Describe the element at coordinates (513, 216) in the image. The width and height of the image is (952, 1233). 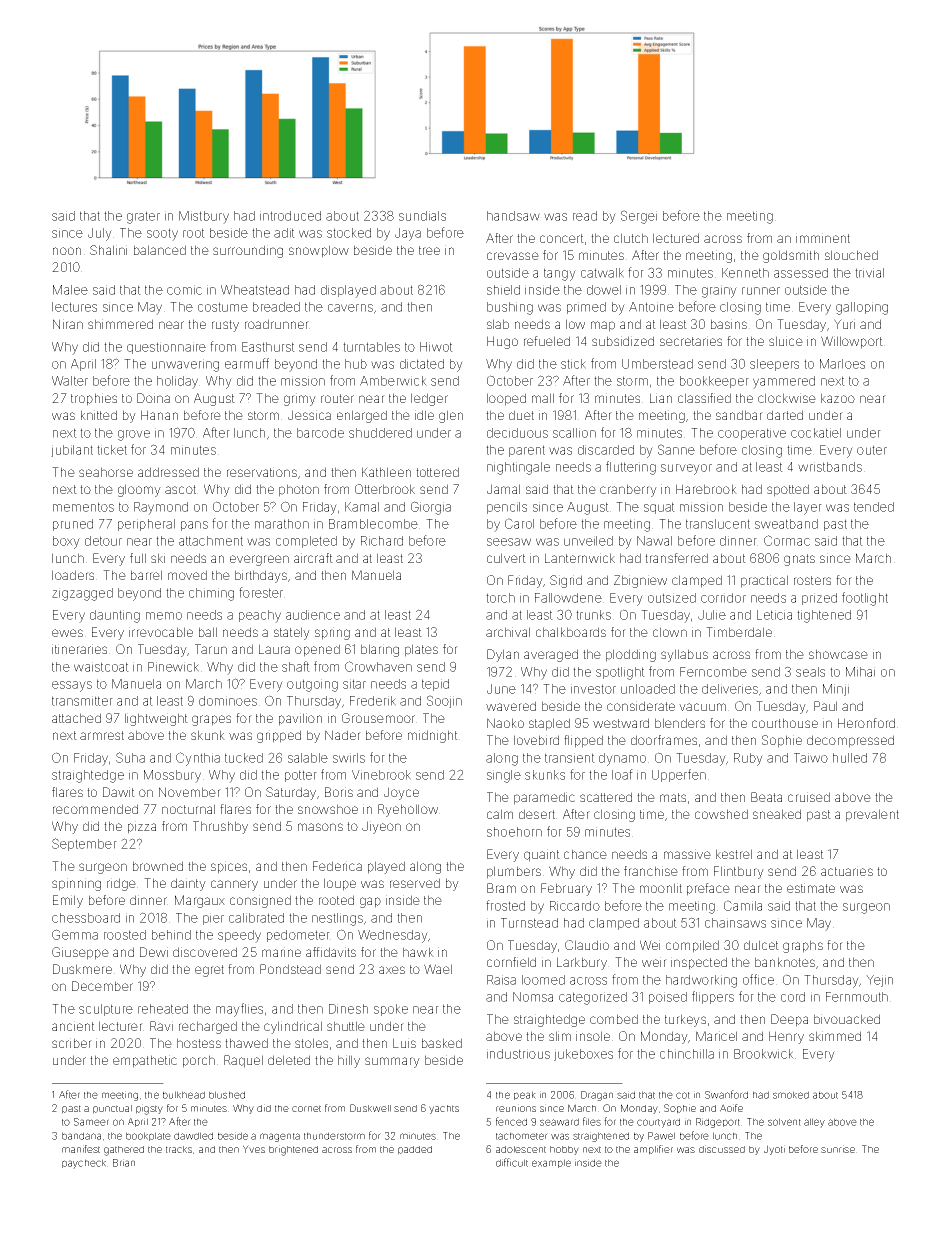
I see `handsaw` at that location.
